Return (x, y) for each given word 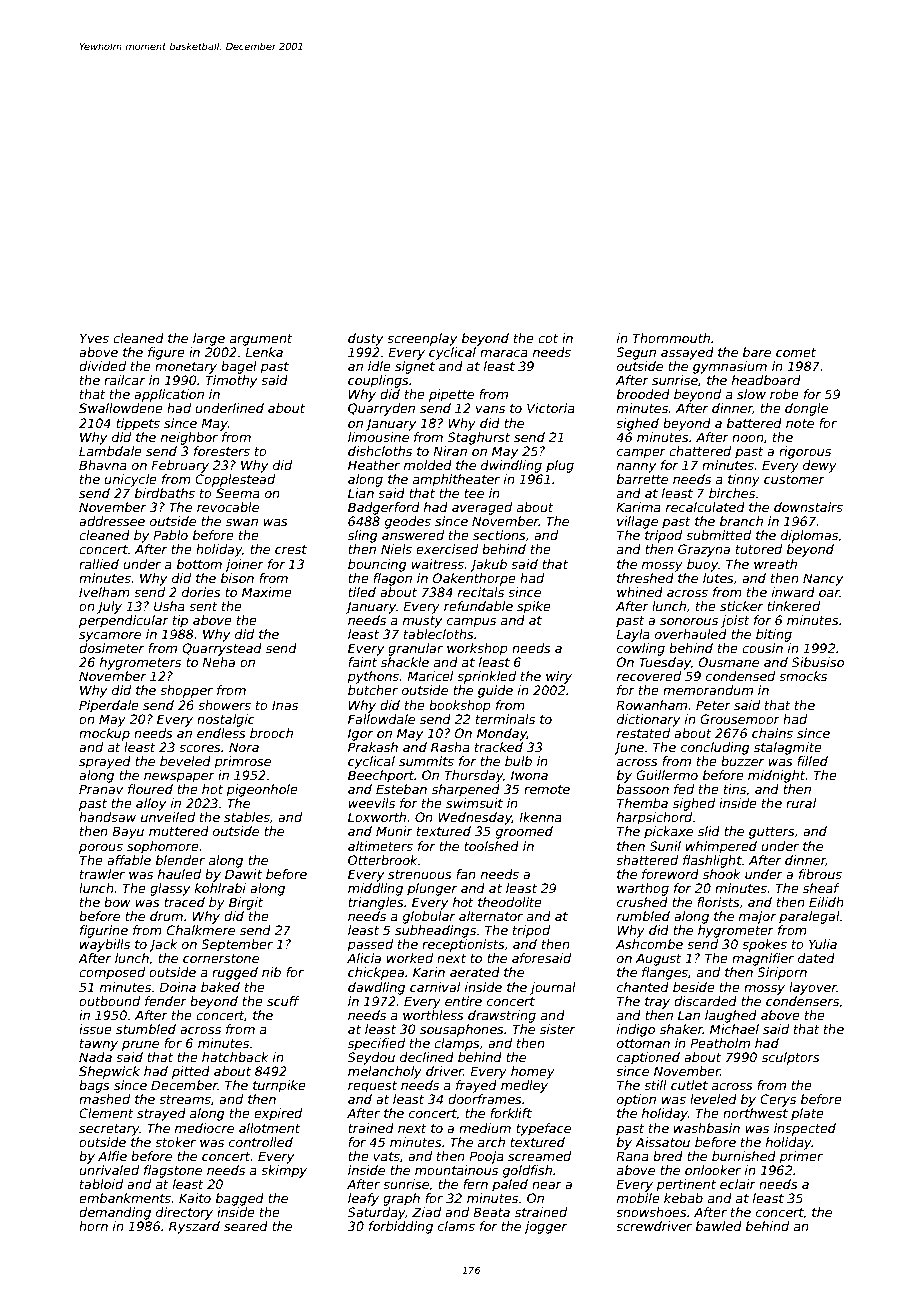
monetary (186, 368)
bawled (719, 1226)
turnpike (279, 1086)
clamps (457, 1044)
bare (757, 352)
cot (548, 338)
